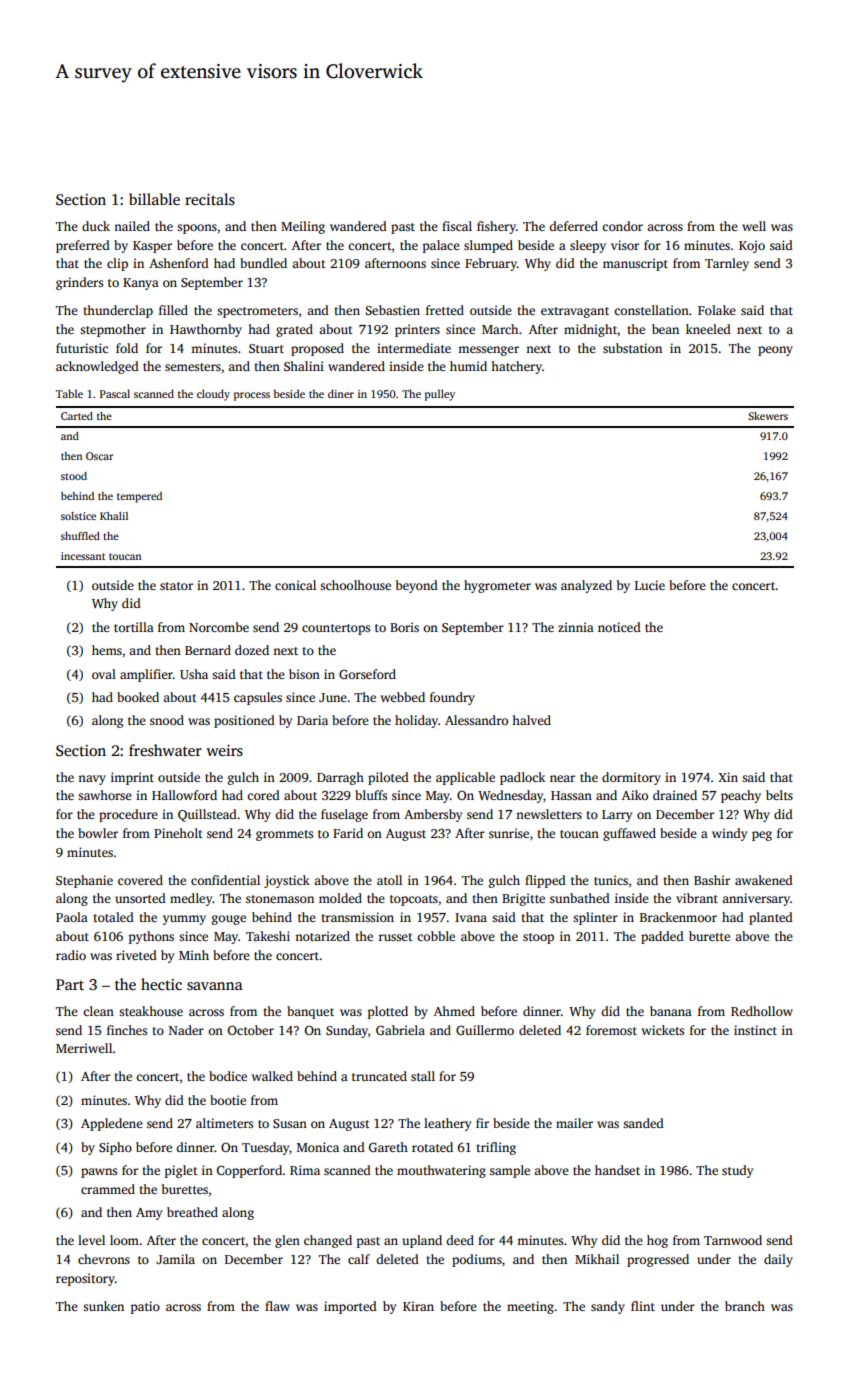 The image size is (849, 1400). Describe the element at coordinates (303, 227) in the image. I see `Meiling` at that location.
